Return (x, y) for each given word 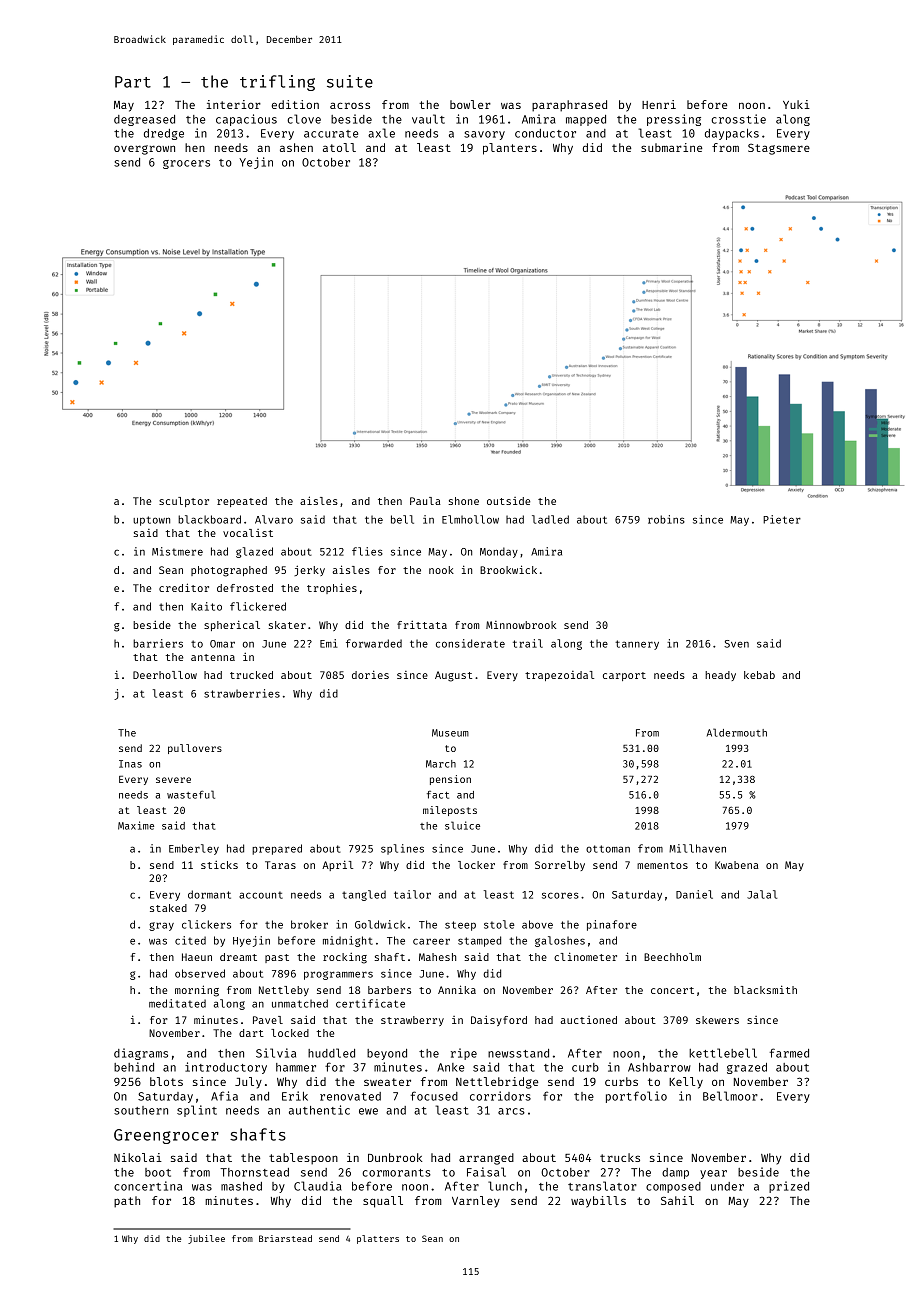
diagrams (141, 1054)
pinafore (612, 925)
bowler (470, 104)
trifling (277, 83)
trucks (620, 1157)
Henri (659, 104)
